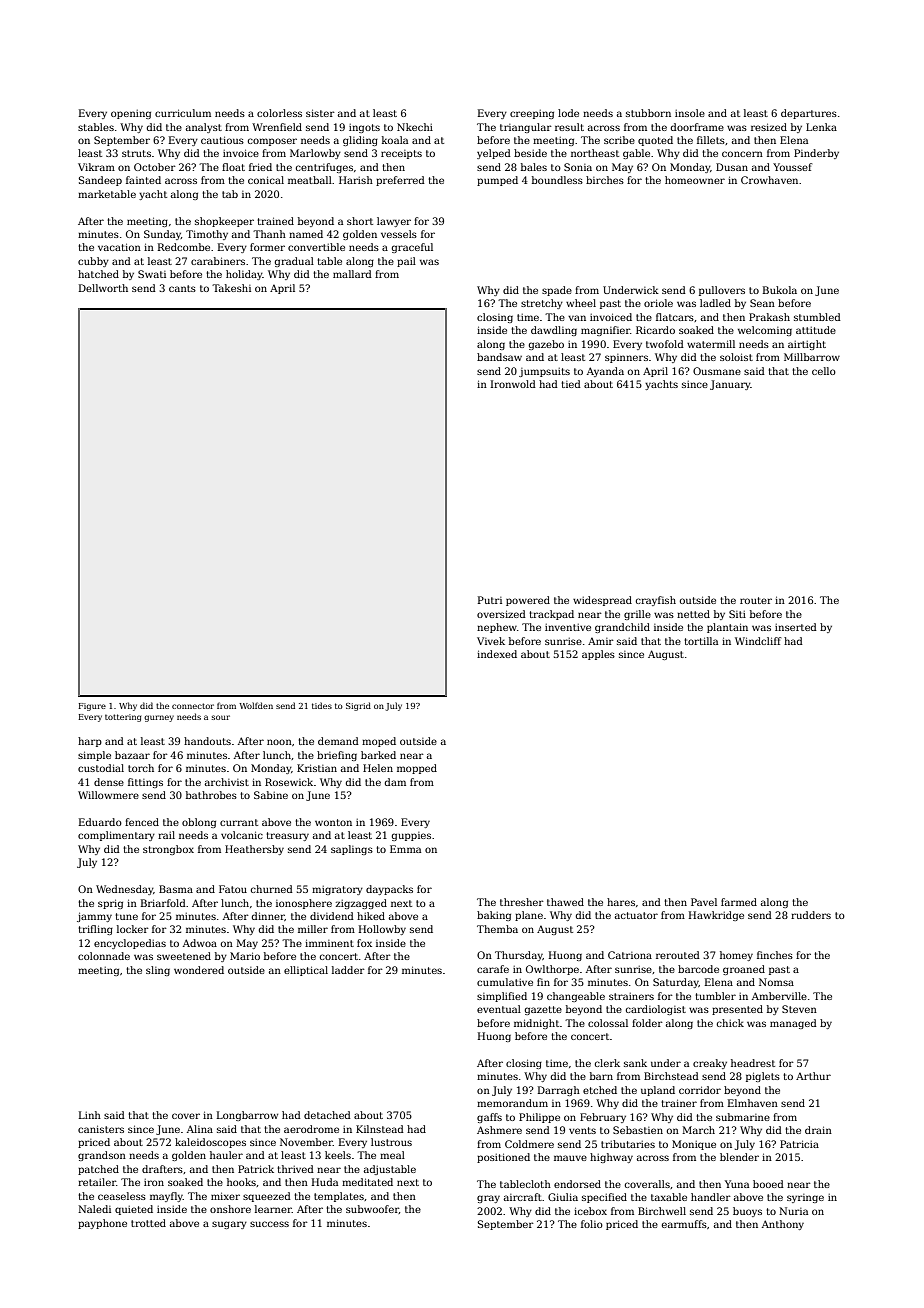  What do you see at coordinates (658, 1091) in the screenshot?
I see `upland` at bounding box center [658, 1091].
